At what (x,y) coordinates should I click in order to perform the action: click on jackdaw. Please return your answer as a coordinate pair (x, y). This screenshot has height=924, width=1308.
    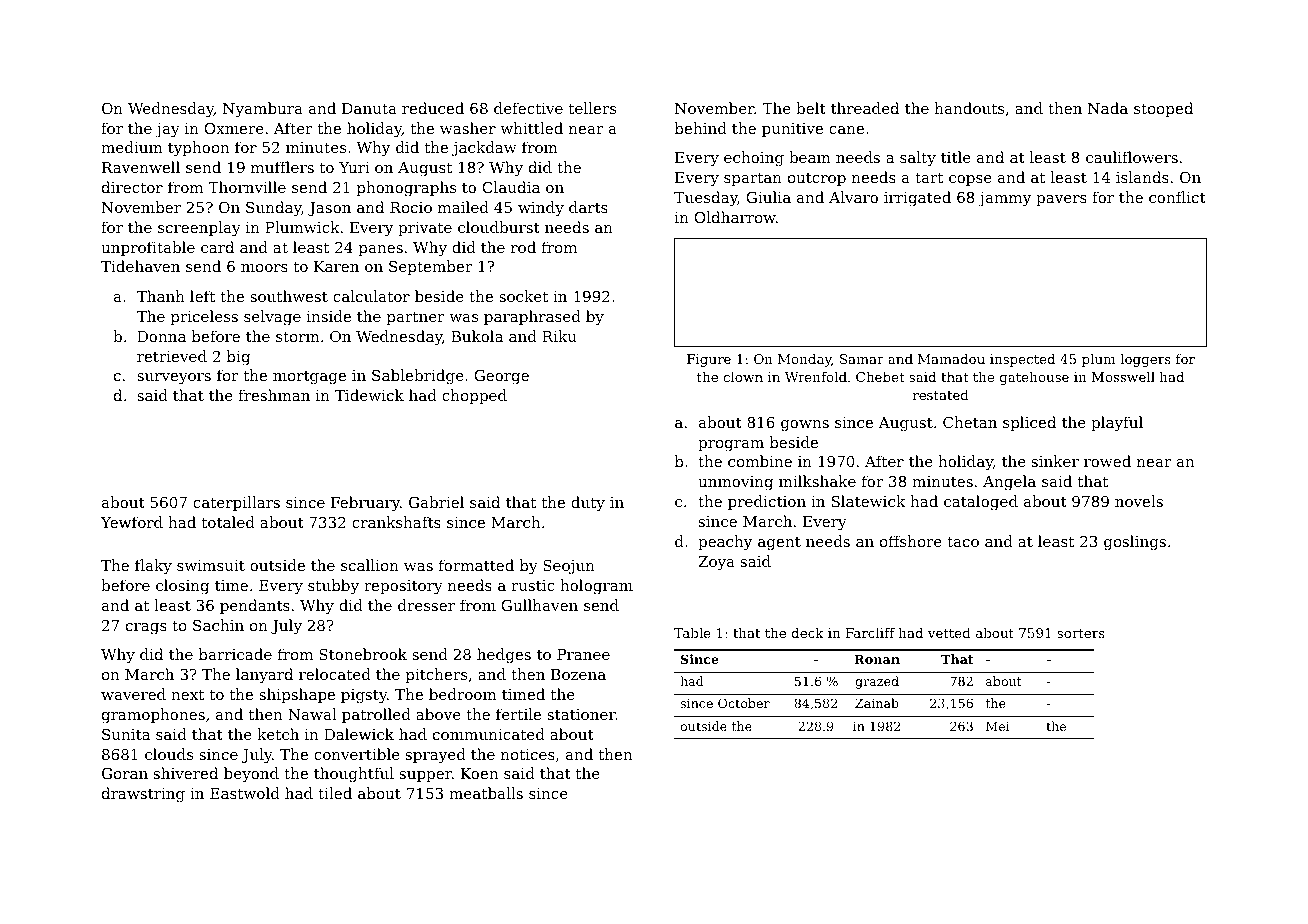
    Looking at the image, I should click on (484, 149).
